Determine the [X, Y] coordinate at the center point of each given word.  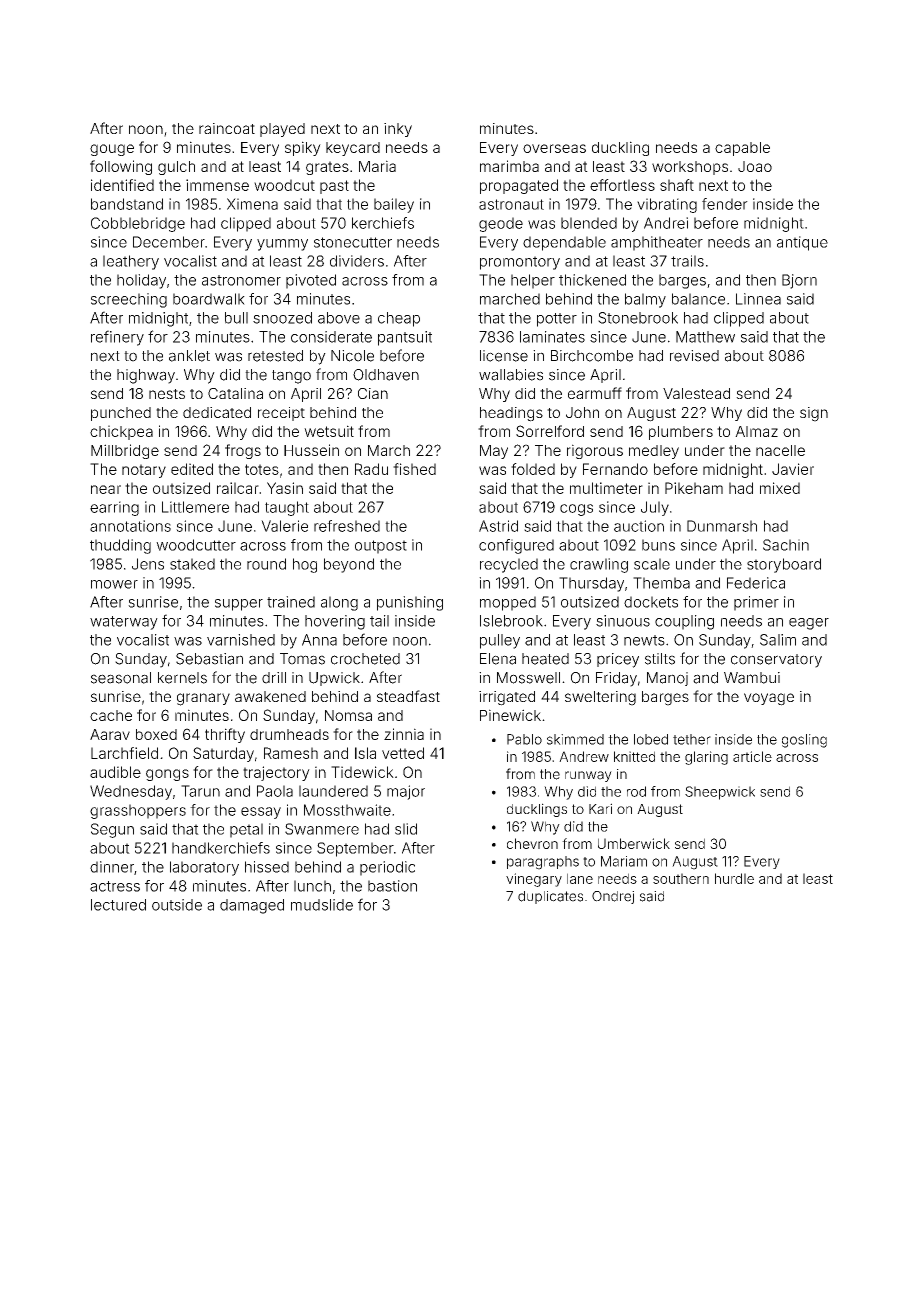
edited [192, 469]
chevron [532, 843]
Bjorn [799, 281]
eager [809, 624]
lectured [118, 905]
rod [636, 791]
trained [291, 602]
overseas [554, 148]
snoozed [282, 318]
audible [115, 772]
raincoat [227, 128]
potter [557, 320]
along [339, 603]
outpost [381, 547]
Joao [755, 166]
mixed [780, 488]
